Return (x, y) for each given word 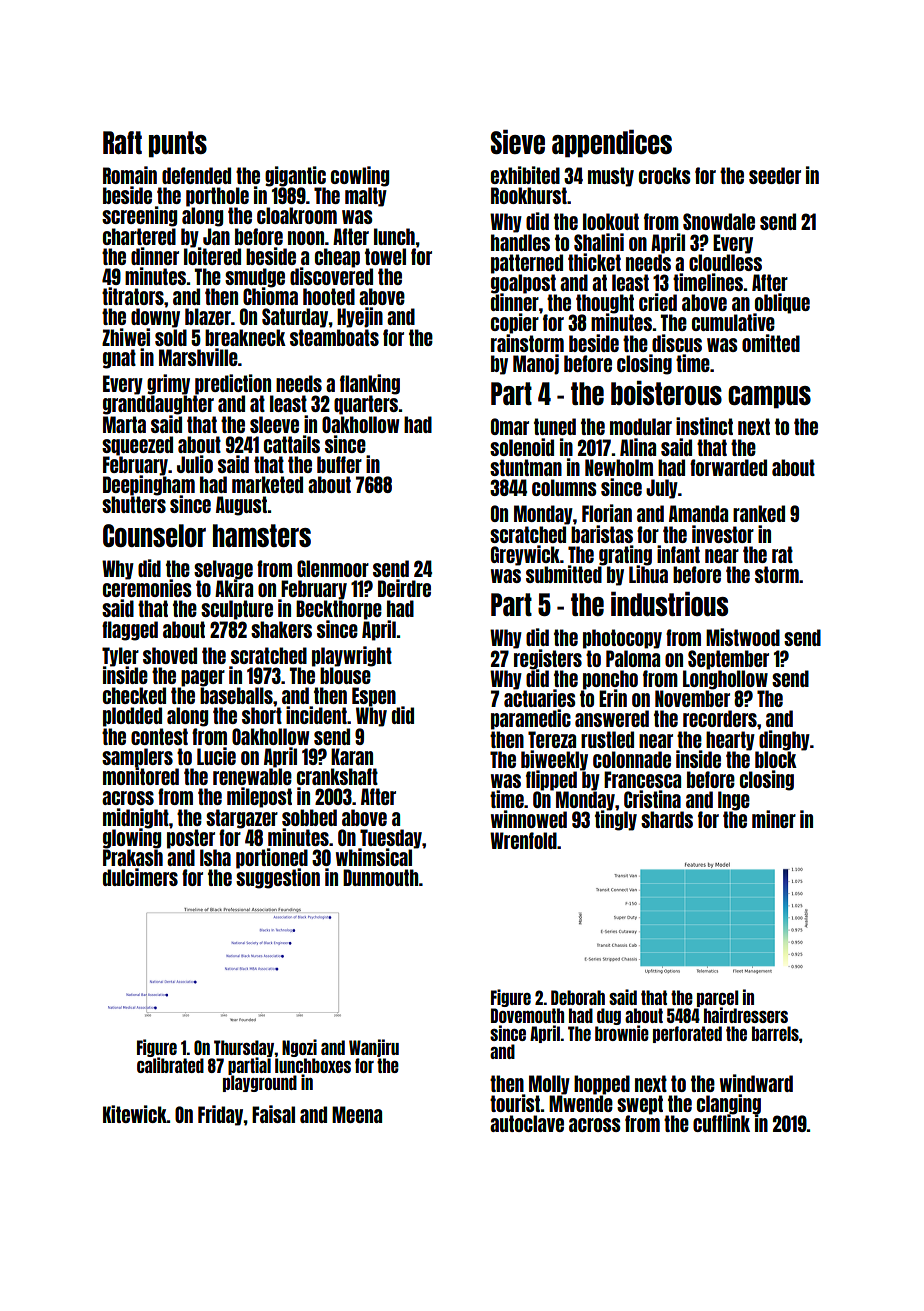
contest (159, 736)
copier (515, 324)
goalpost (523, 284)
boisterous (666, 392)
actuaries (540, 698)
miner (774, 819)
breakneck (245, 337)
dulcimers (140, 877)
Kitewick (135, 1114)
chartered (139, 236)
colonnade (632, 759)
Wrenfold (523, 840)
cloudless (725, 262)
